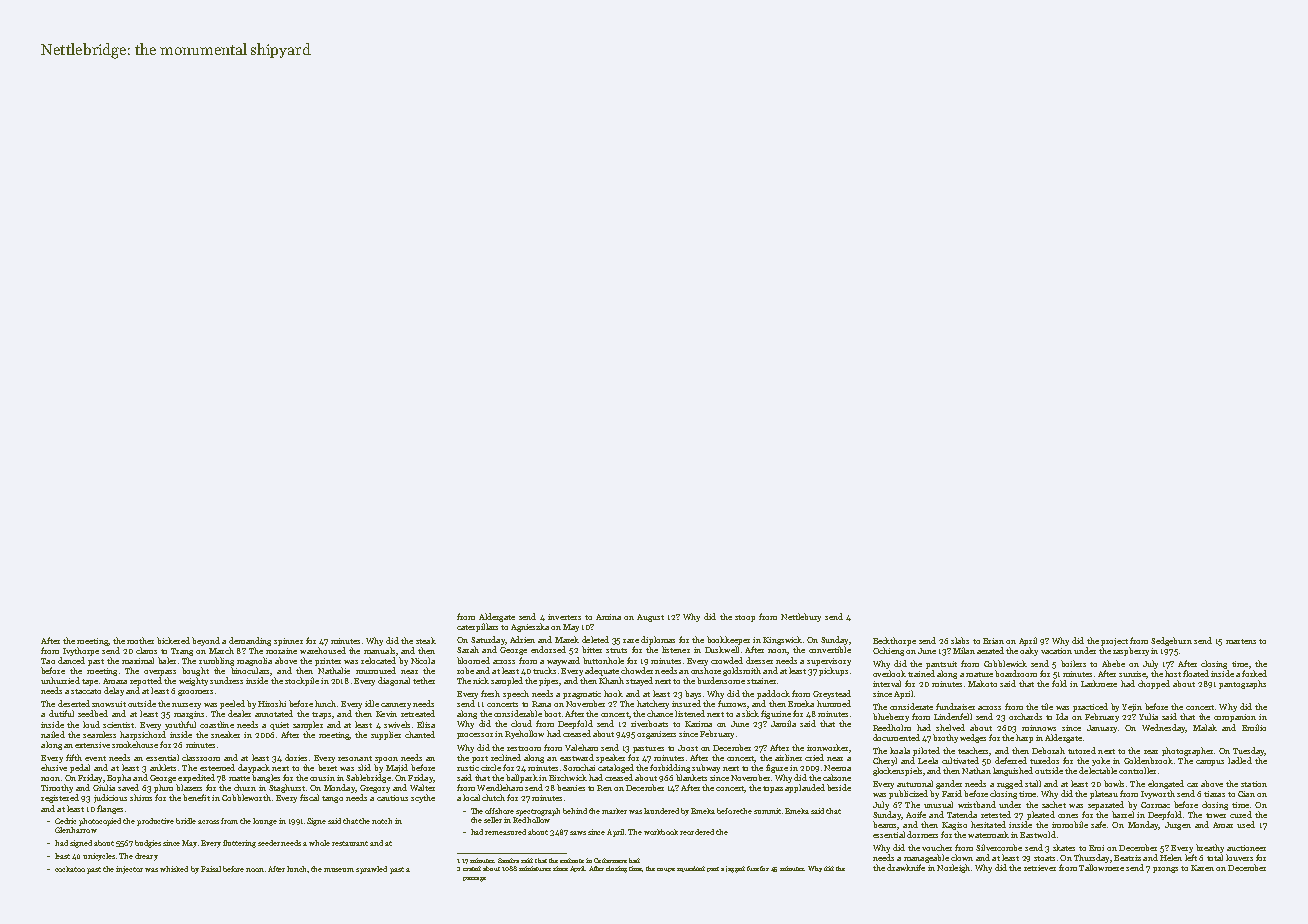 The image size is (1308, 924). I want to click on Amina, so click(608, 617).
